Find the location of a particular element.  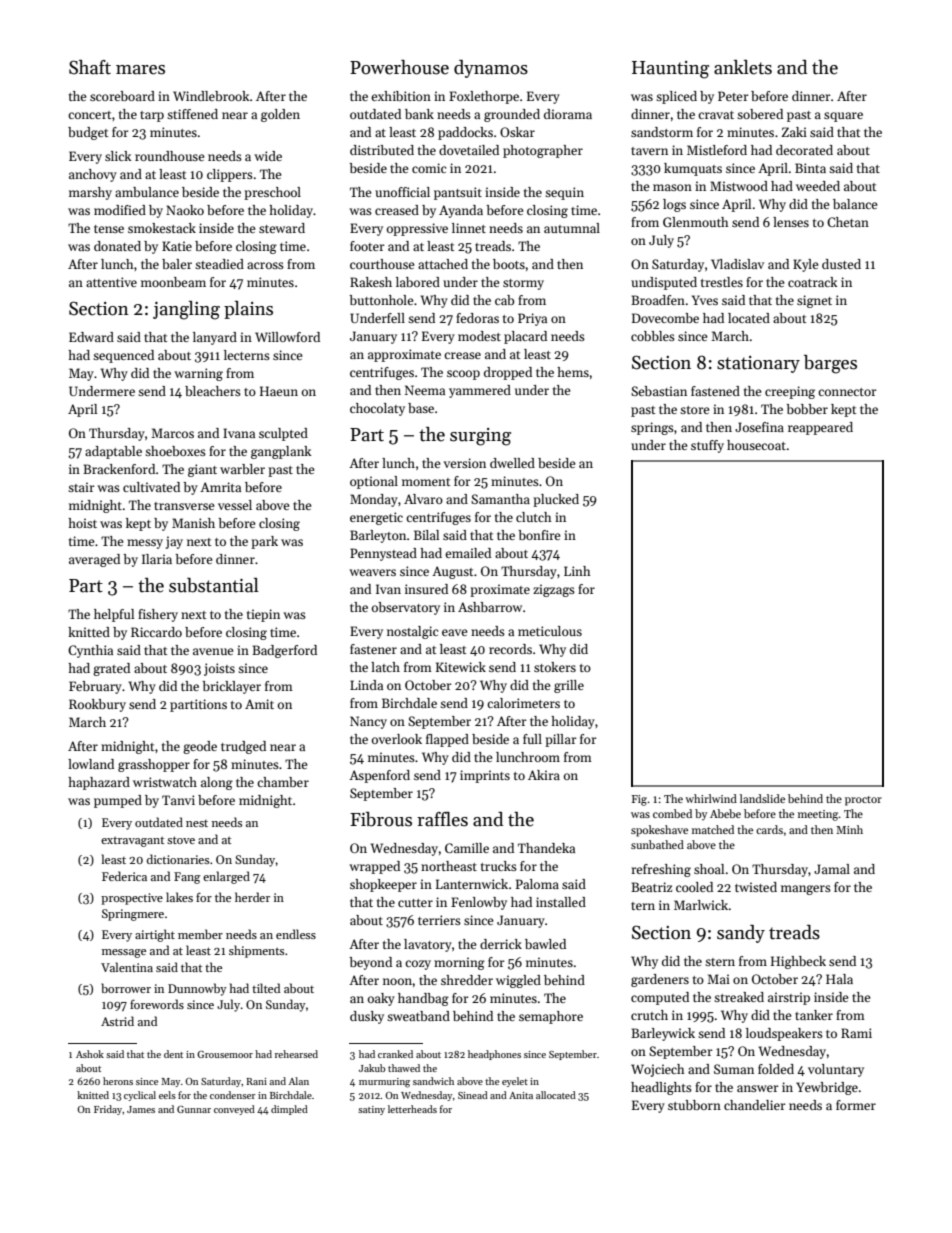

satiny is located at coordinates (371, 1110).
